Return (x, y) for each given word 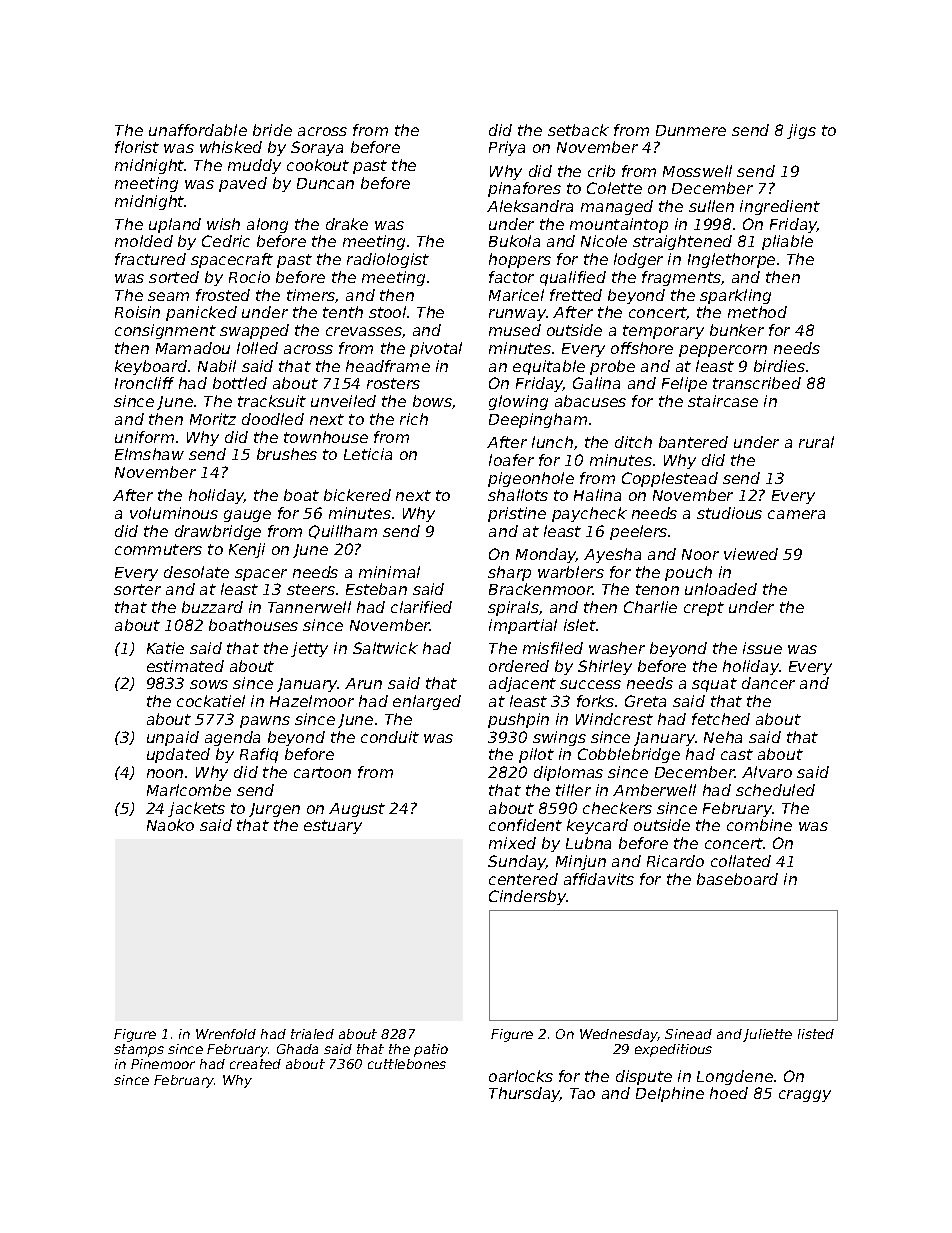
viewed (751, 554)
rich (414, 419)
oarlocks (521, 1076)
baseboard (737, 879)
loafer (511, 460)
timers (311, 296)
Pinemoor (163, 1064)
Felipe (684, 384)
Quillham (343, 532)
